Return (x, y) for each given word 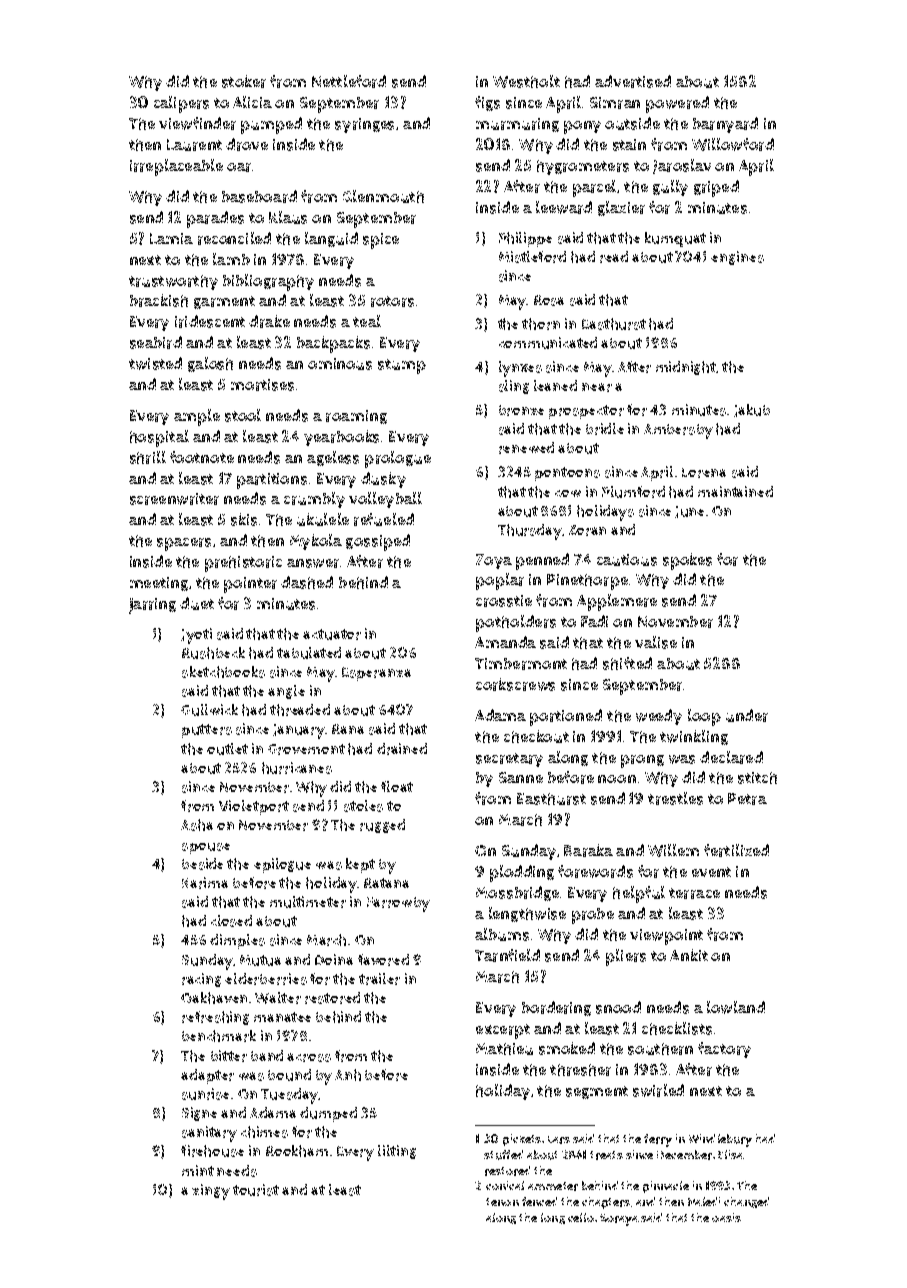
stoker (244, 81)
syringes (364, 125)
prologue (398, 459)
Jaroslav (682, 166)
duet (197, 603)
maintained (735, 491)
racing (201, 980)
